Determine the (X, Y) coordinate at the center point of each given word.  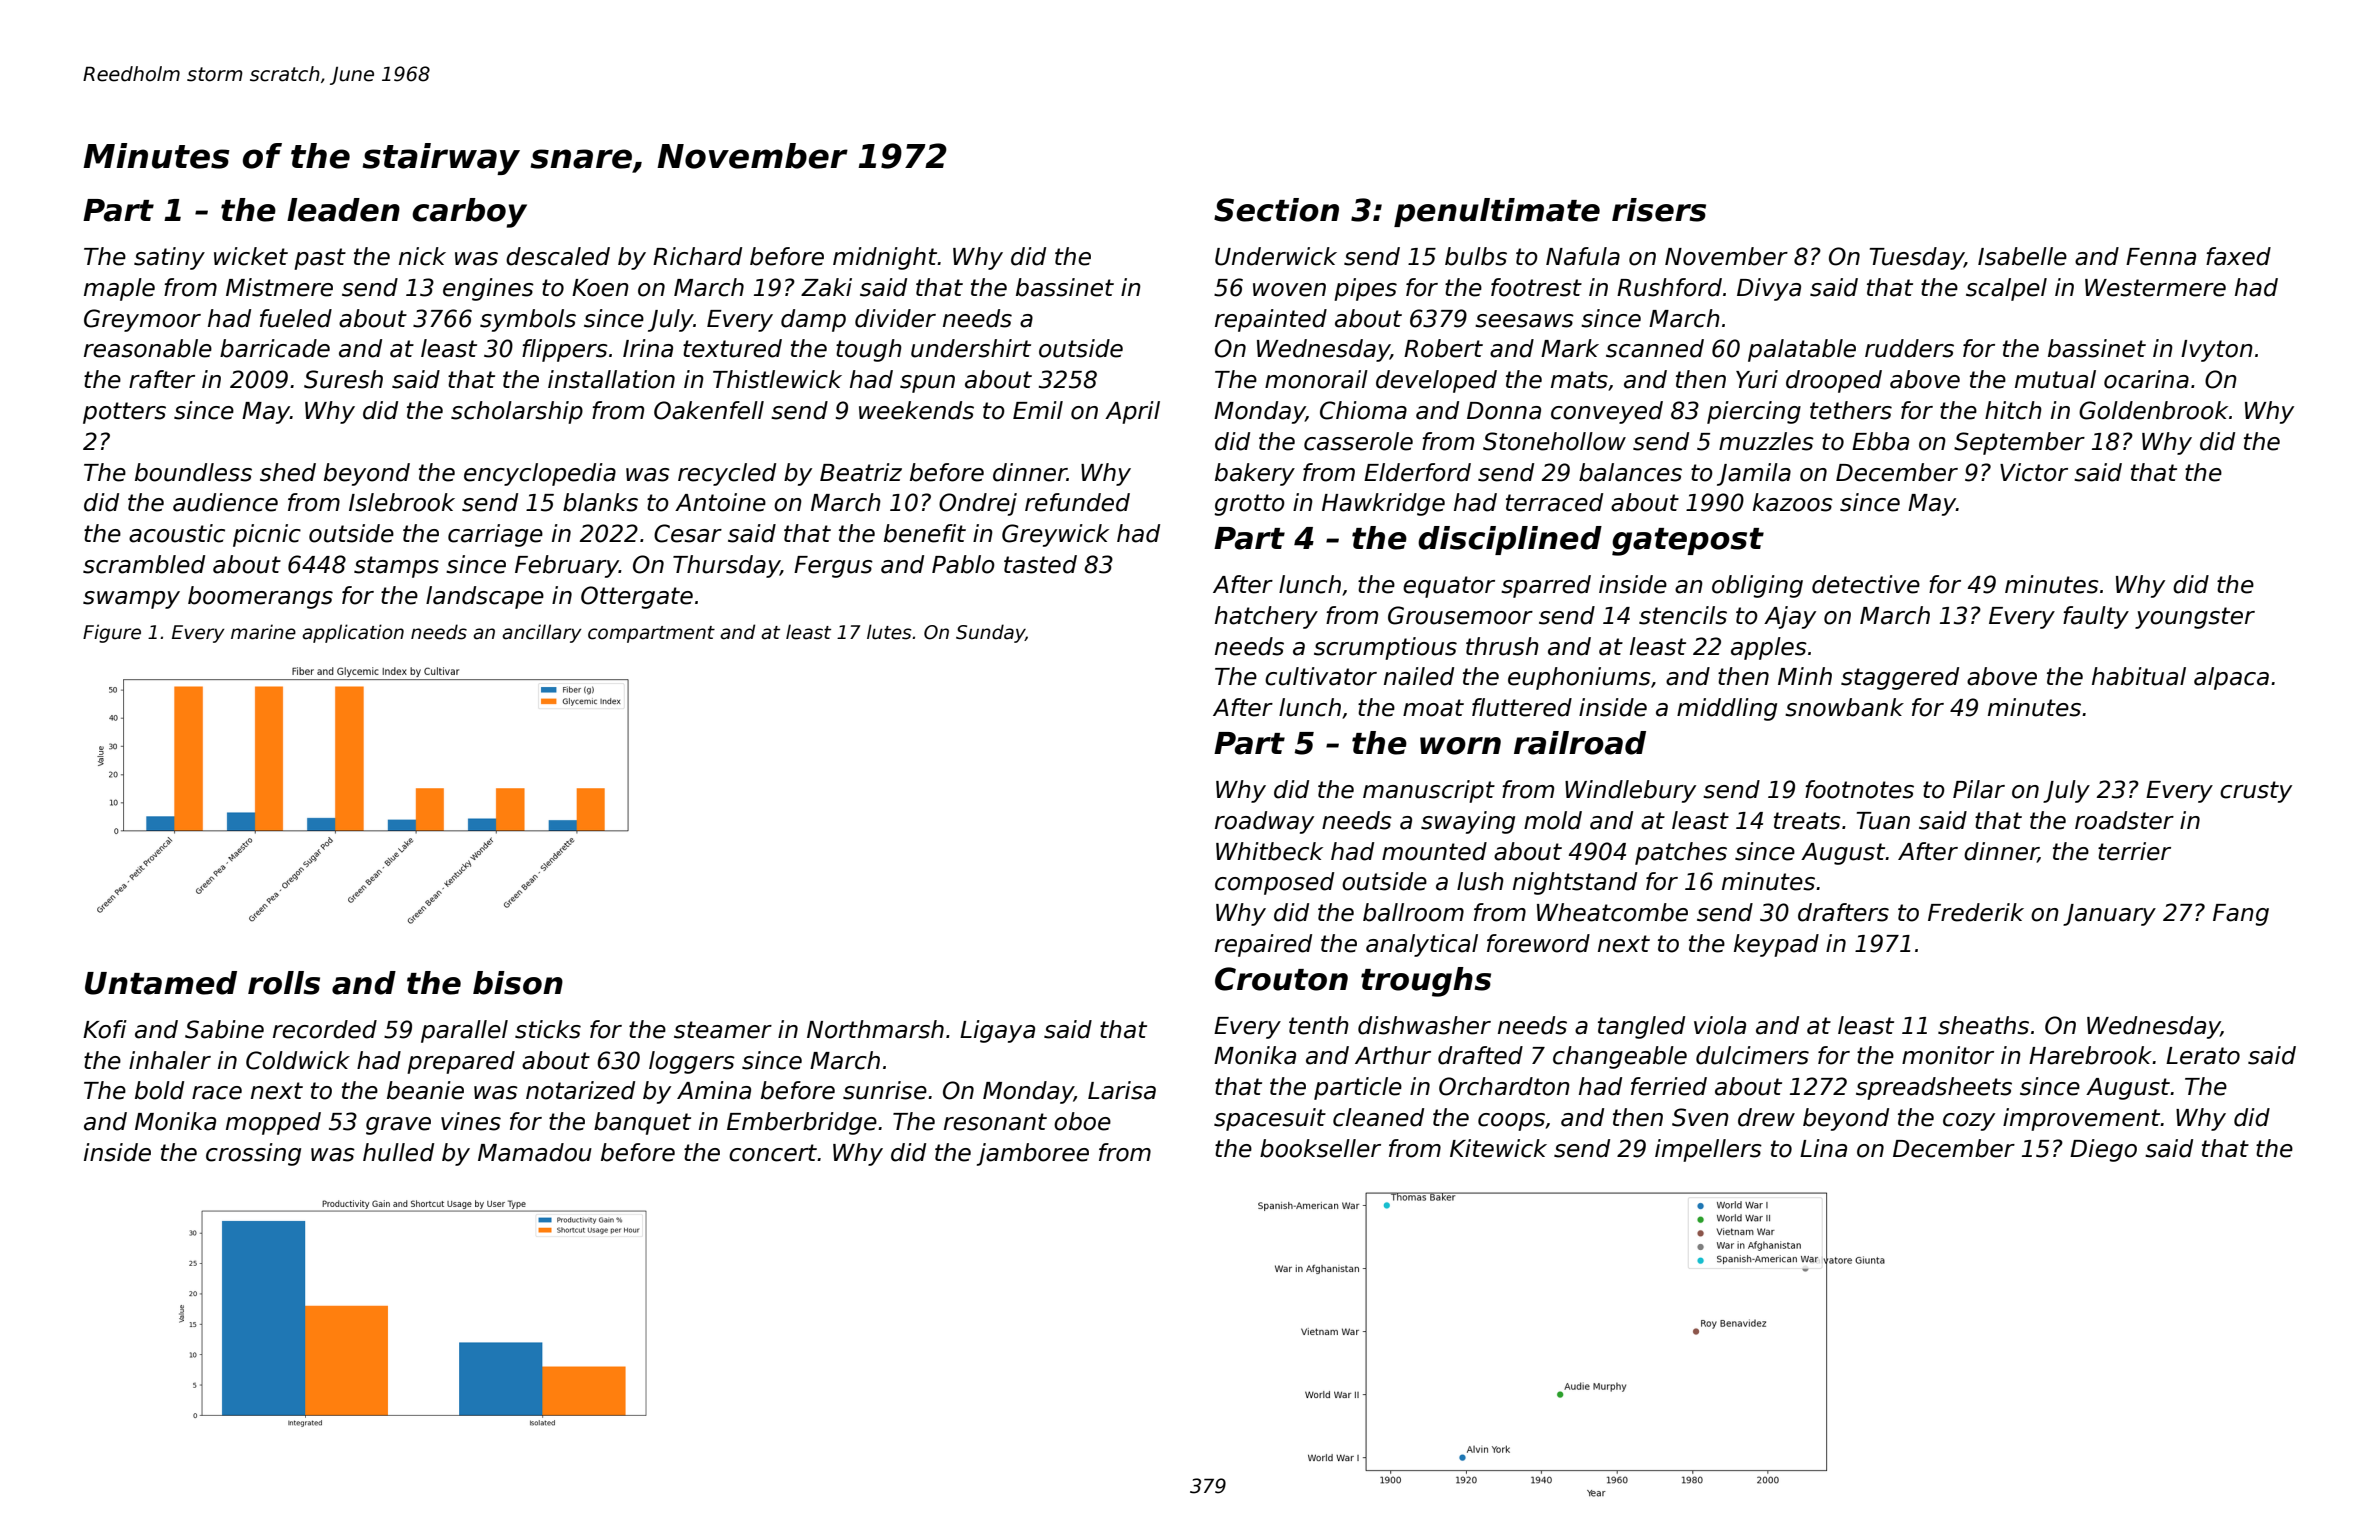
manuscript (1429, 791)
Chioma (1363, 410)
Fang (2241, 915)
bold (159, 1090)
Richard (697, 256)
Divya (1769, 289)
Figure (112, 633)
